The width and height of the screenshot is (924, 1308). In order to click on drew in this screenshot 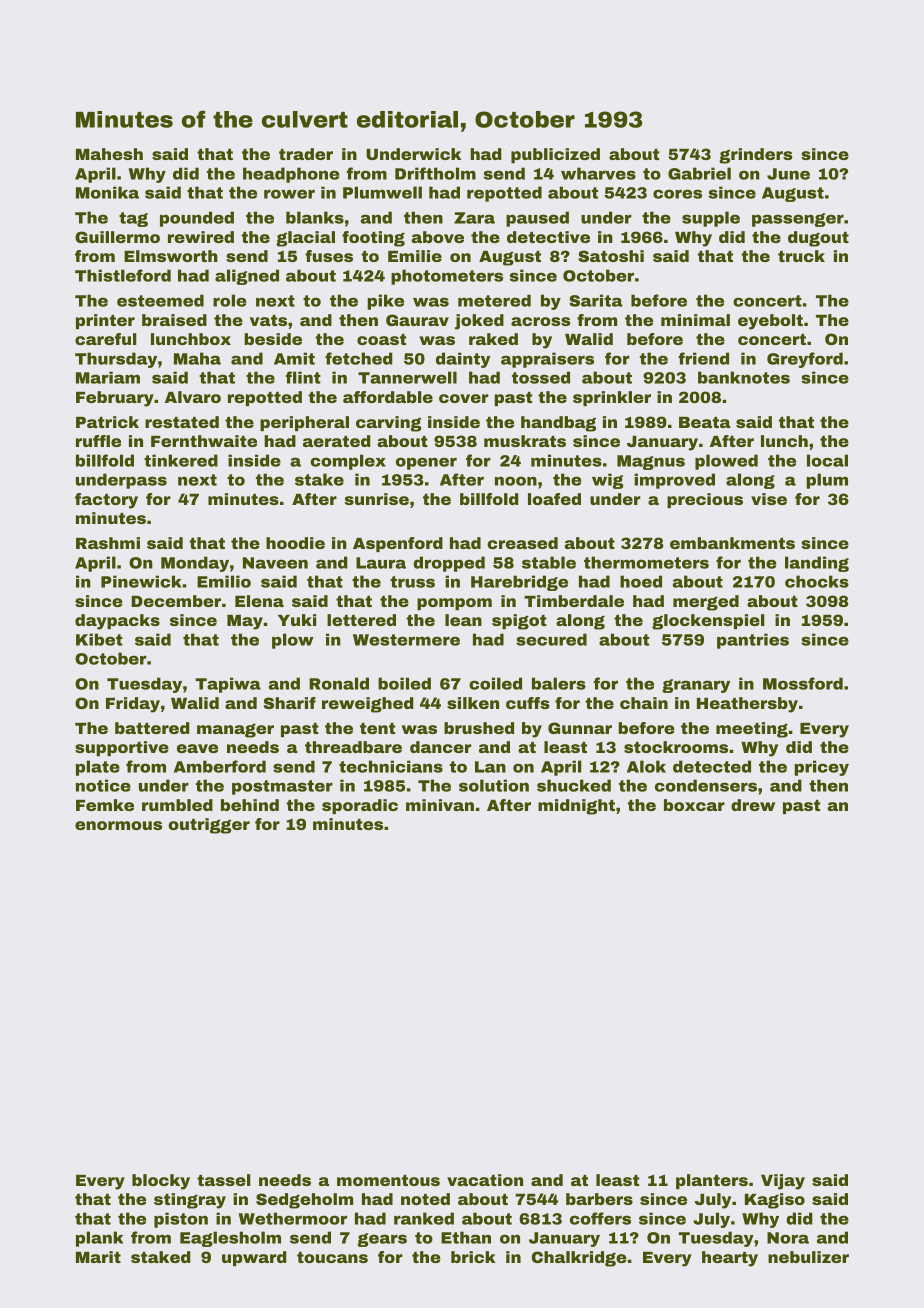, I will do `click(753, 805)`.
